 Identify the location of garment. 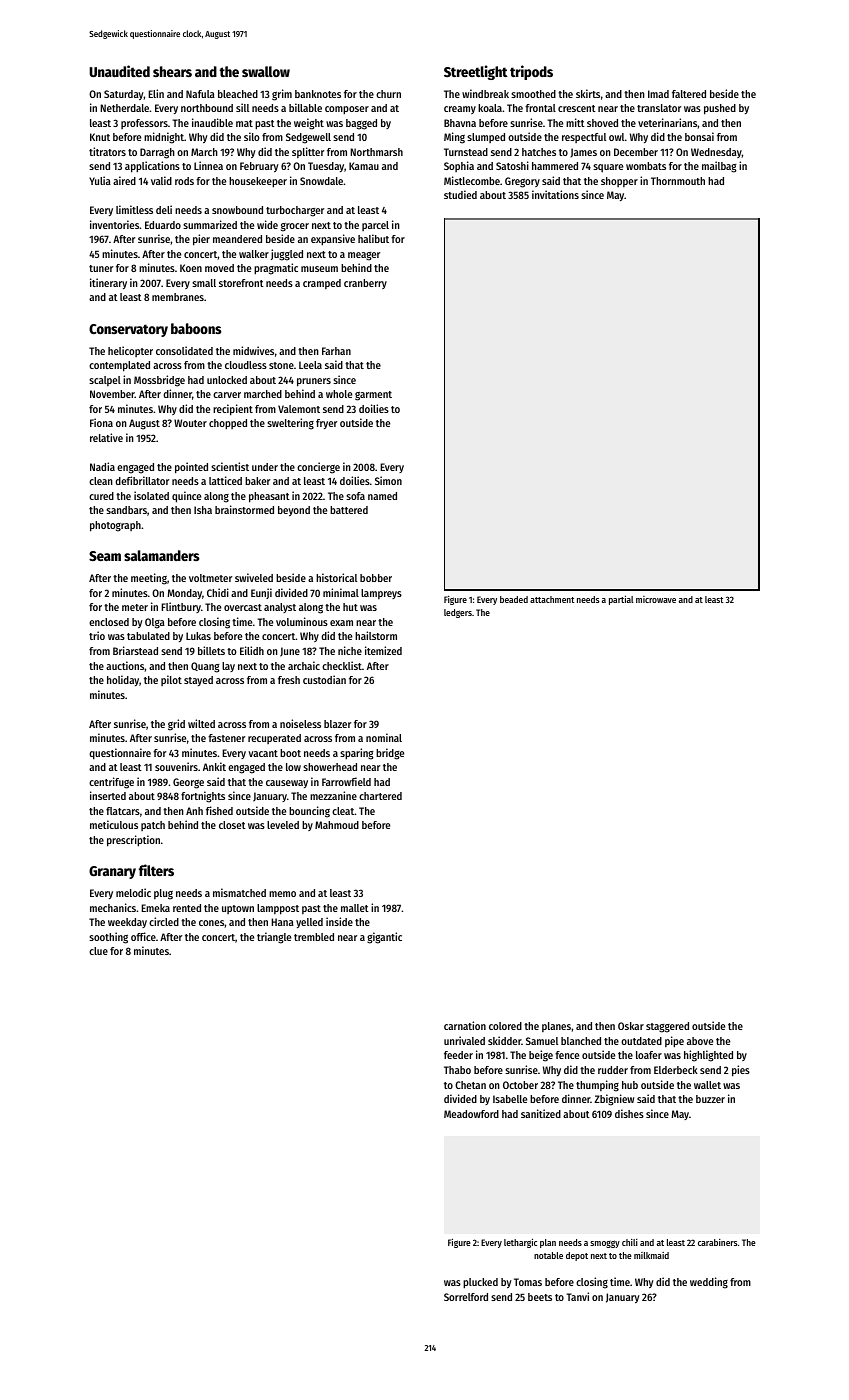
(373, 396).
